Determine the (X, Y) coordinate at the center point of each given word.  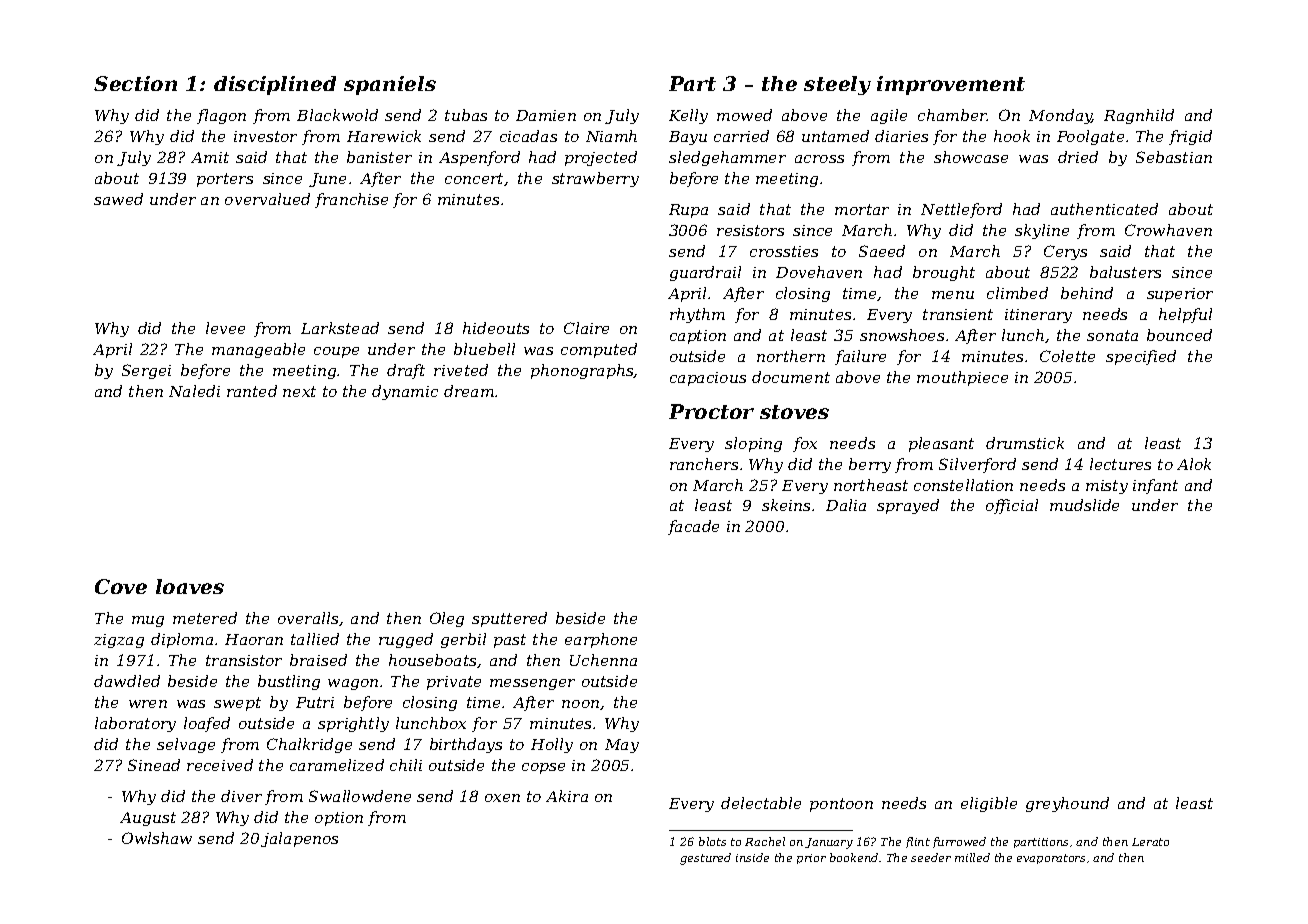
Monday (1060, 116)
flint (918, 842)
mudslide (1084, 505)
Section (135, 83)
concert (474, 178)
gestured (705, 859)
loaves (190, 586)
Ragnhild (1139, 116)
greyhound (1067, 804)
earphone (601, 640)
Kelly (688, 116)
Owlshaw (157, 838)
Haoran (254, 639)
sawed (118, 199)
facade (693, 527)
